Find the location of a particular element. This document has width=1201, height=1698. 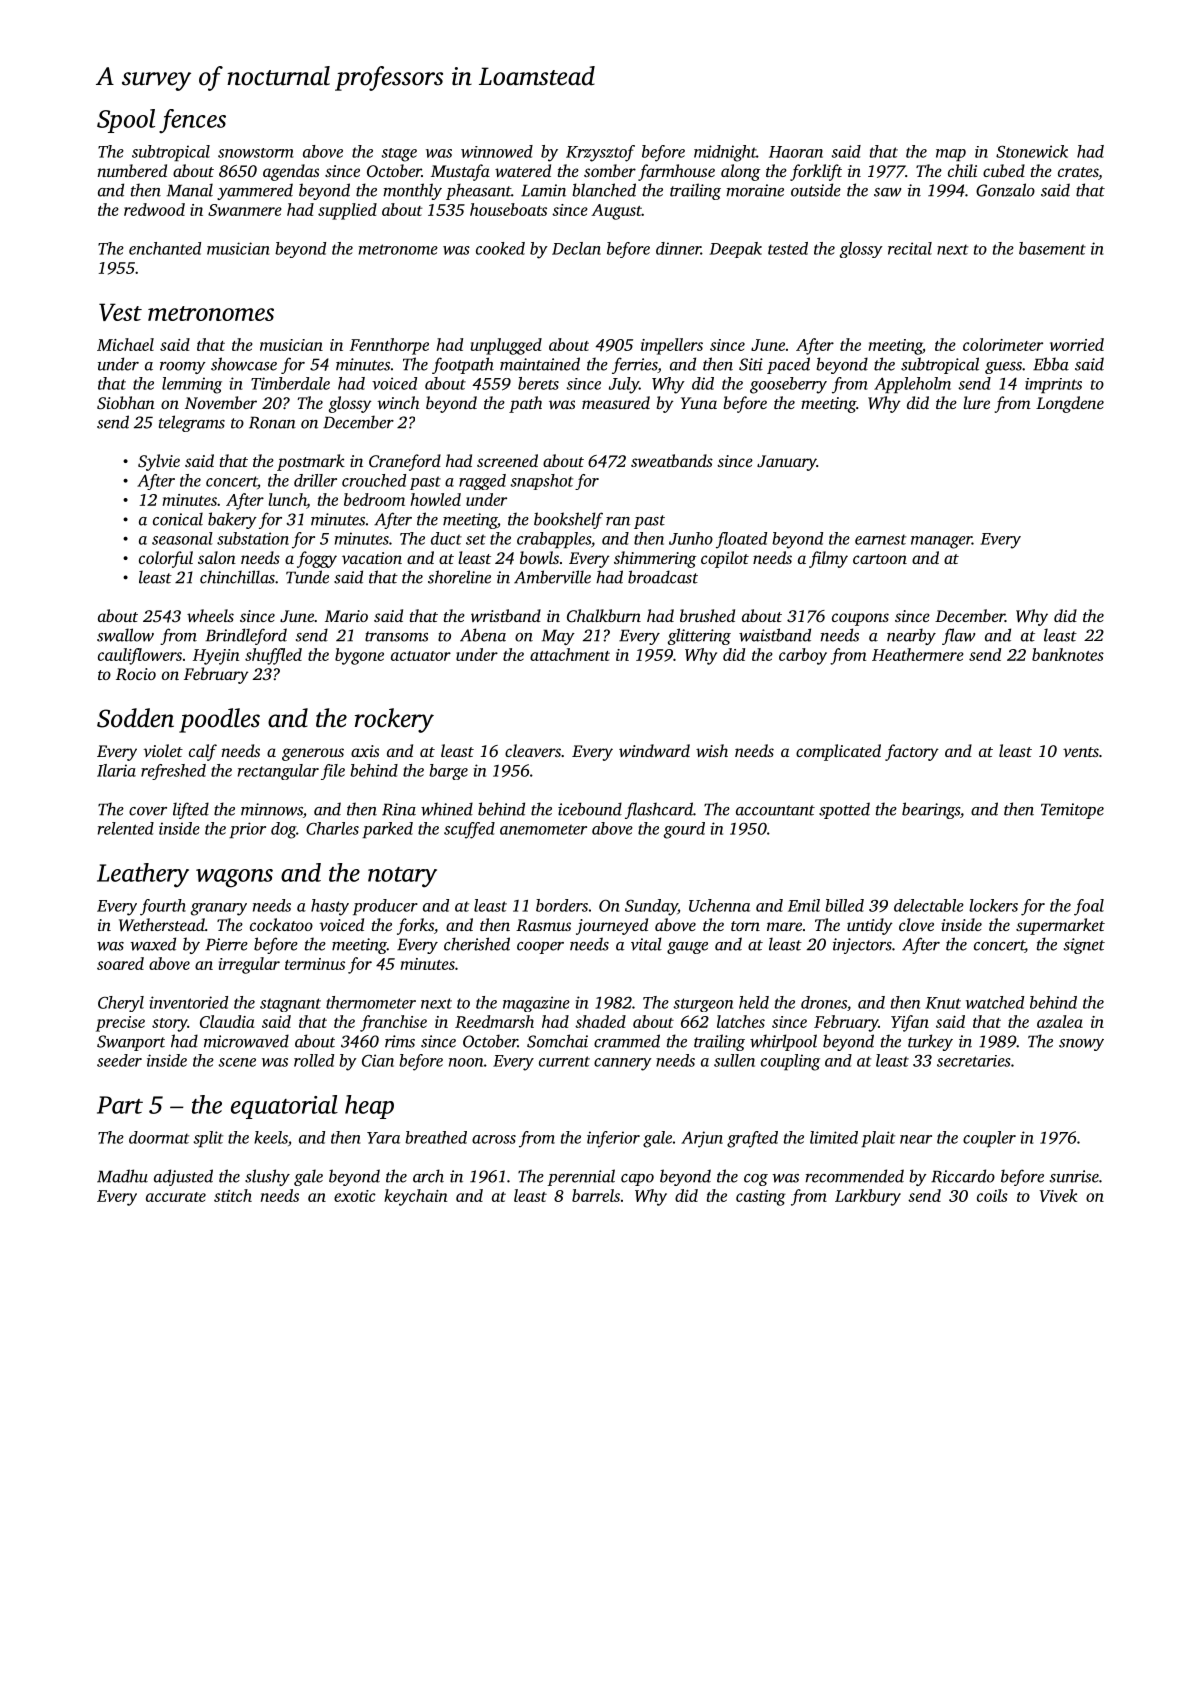

Yara is located at coordinates (383, 1138).
